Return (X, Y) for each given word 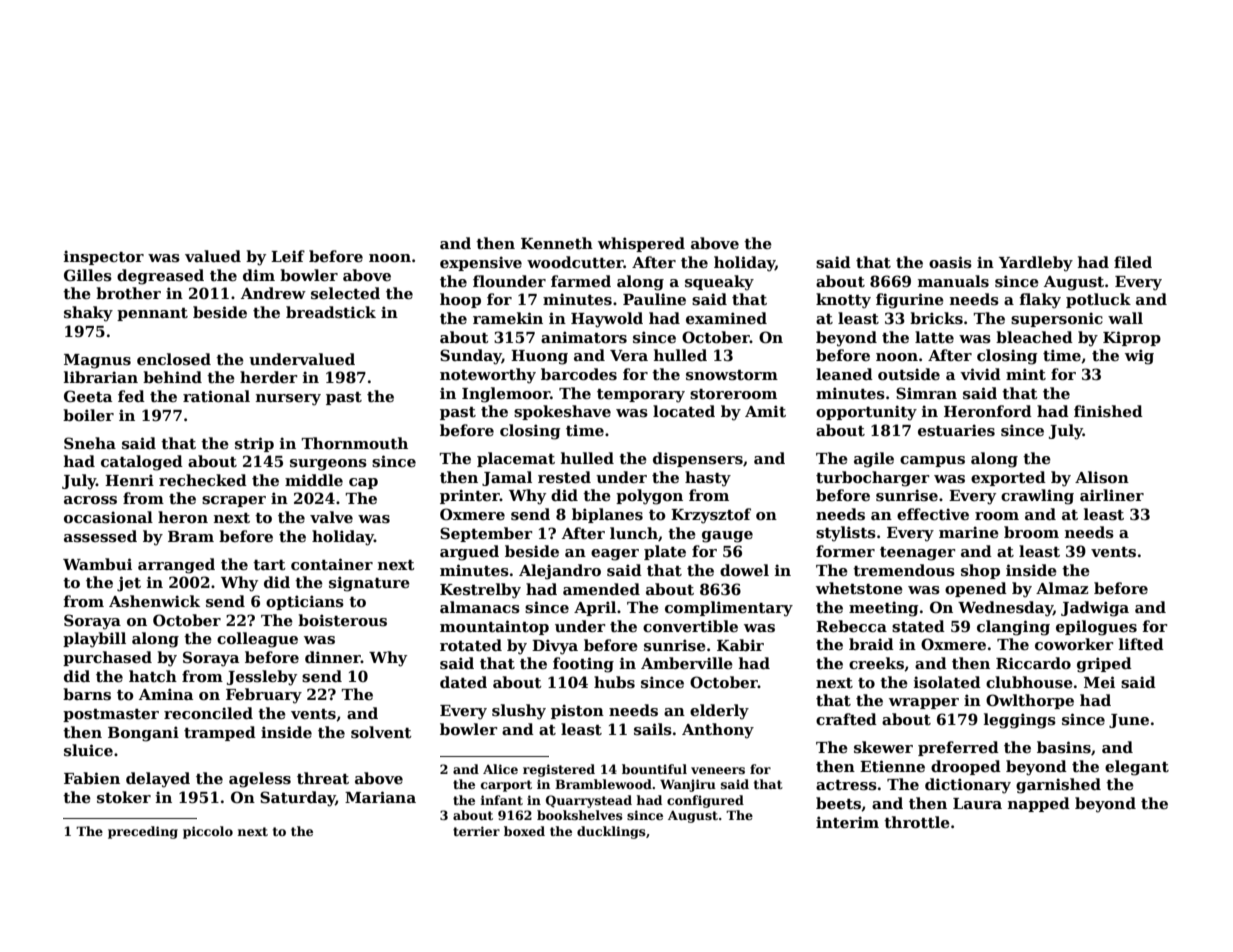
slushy (519, 712)
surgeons (328, 465)
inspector (104, 257)
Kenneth (557, 243)
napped (1039, 804)
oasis (950, 262)
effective (933, 514)
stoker (124, 797)
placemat (516, 459)
